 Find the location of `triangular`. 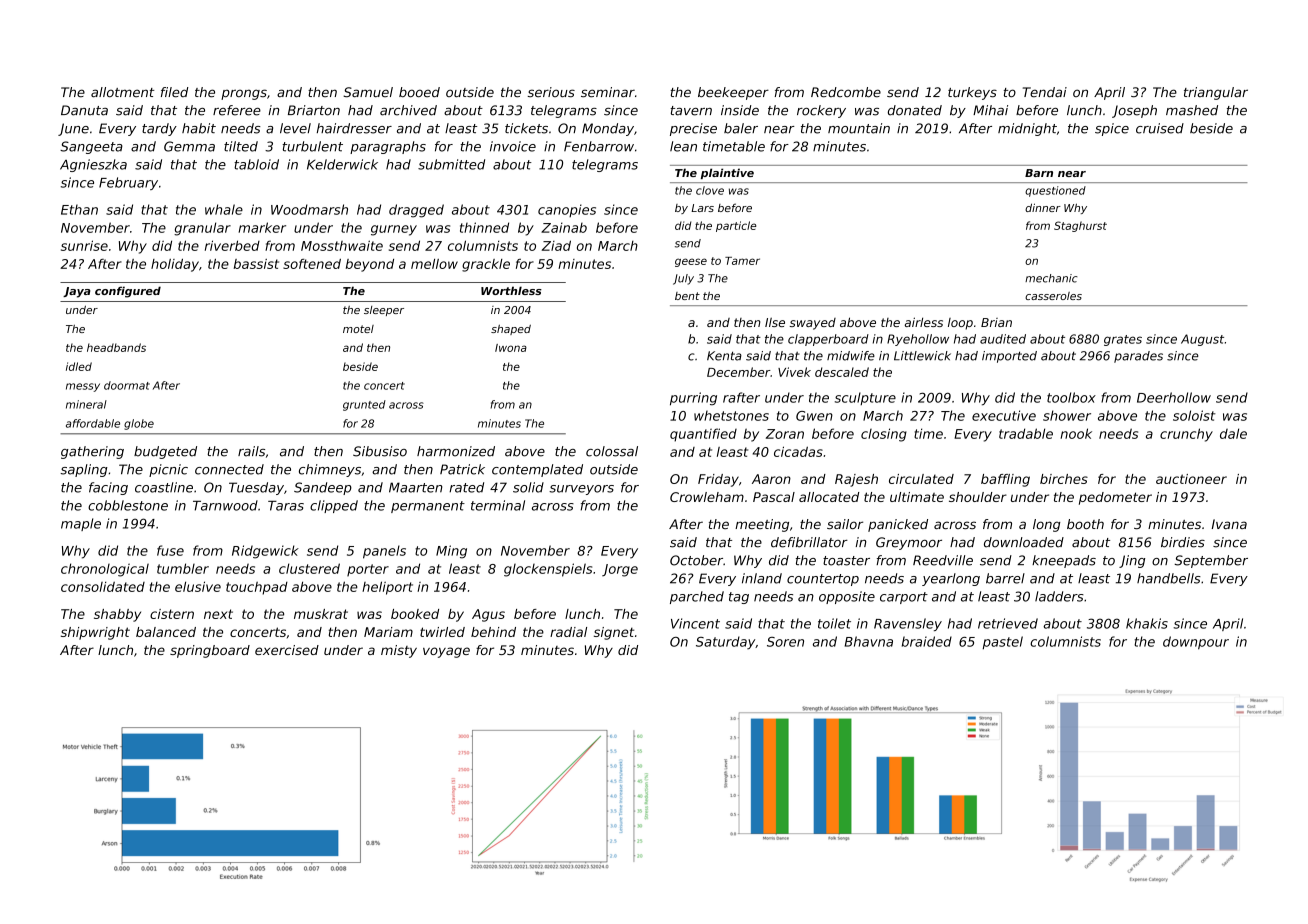

triangular is located at coordinates (1216, 93).
